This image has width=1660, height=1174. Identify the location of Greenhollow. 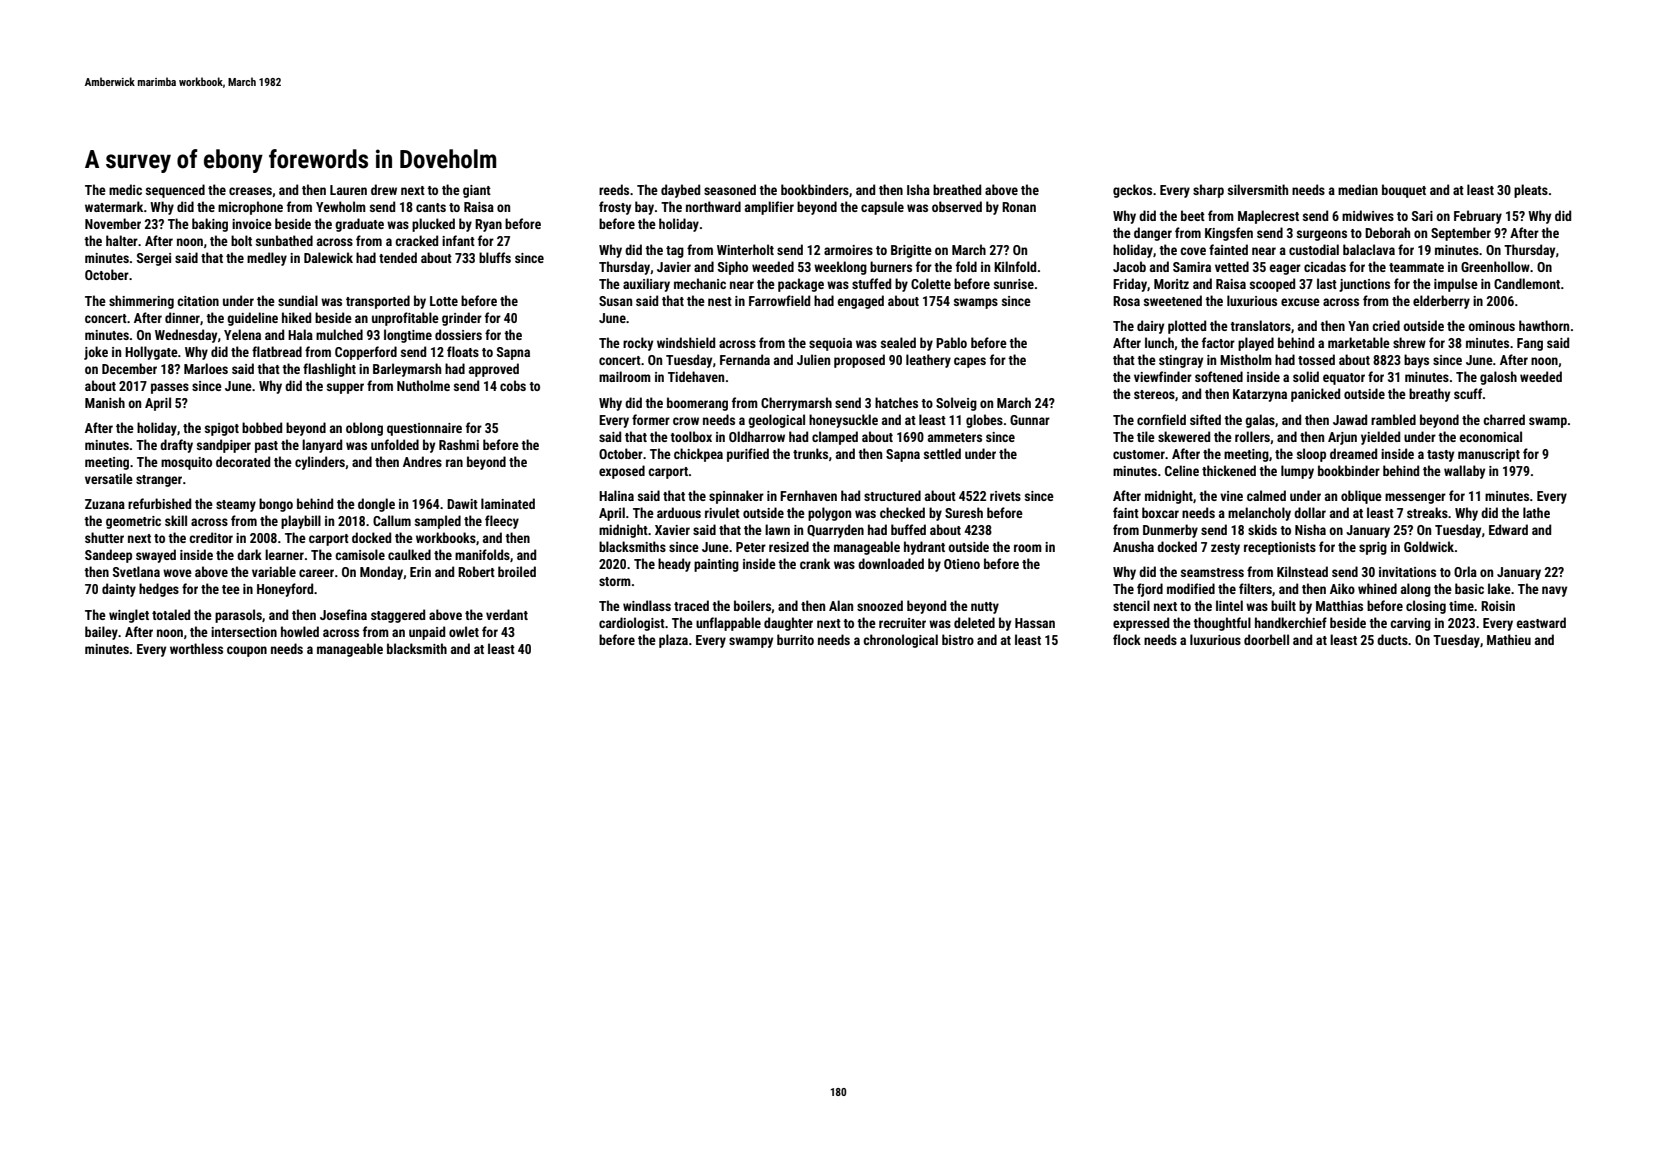
(1495, 266).
